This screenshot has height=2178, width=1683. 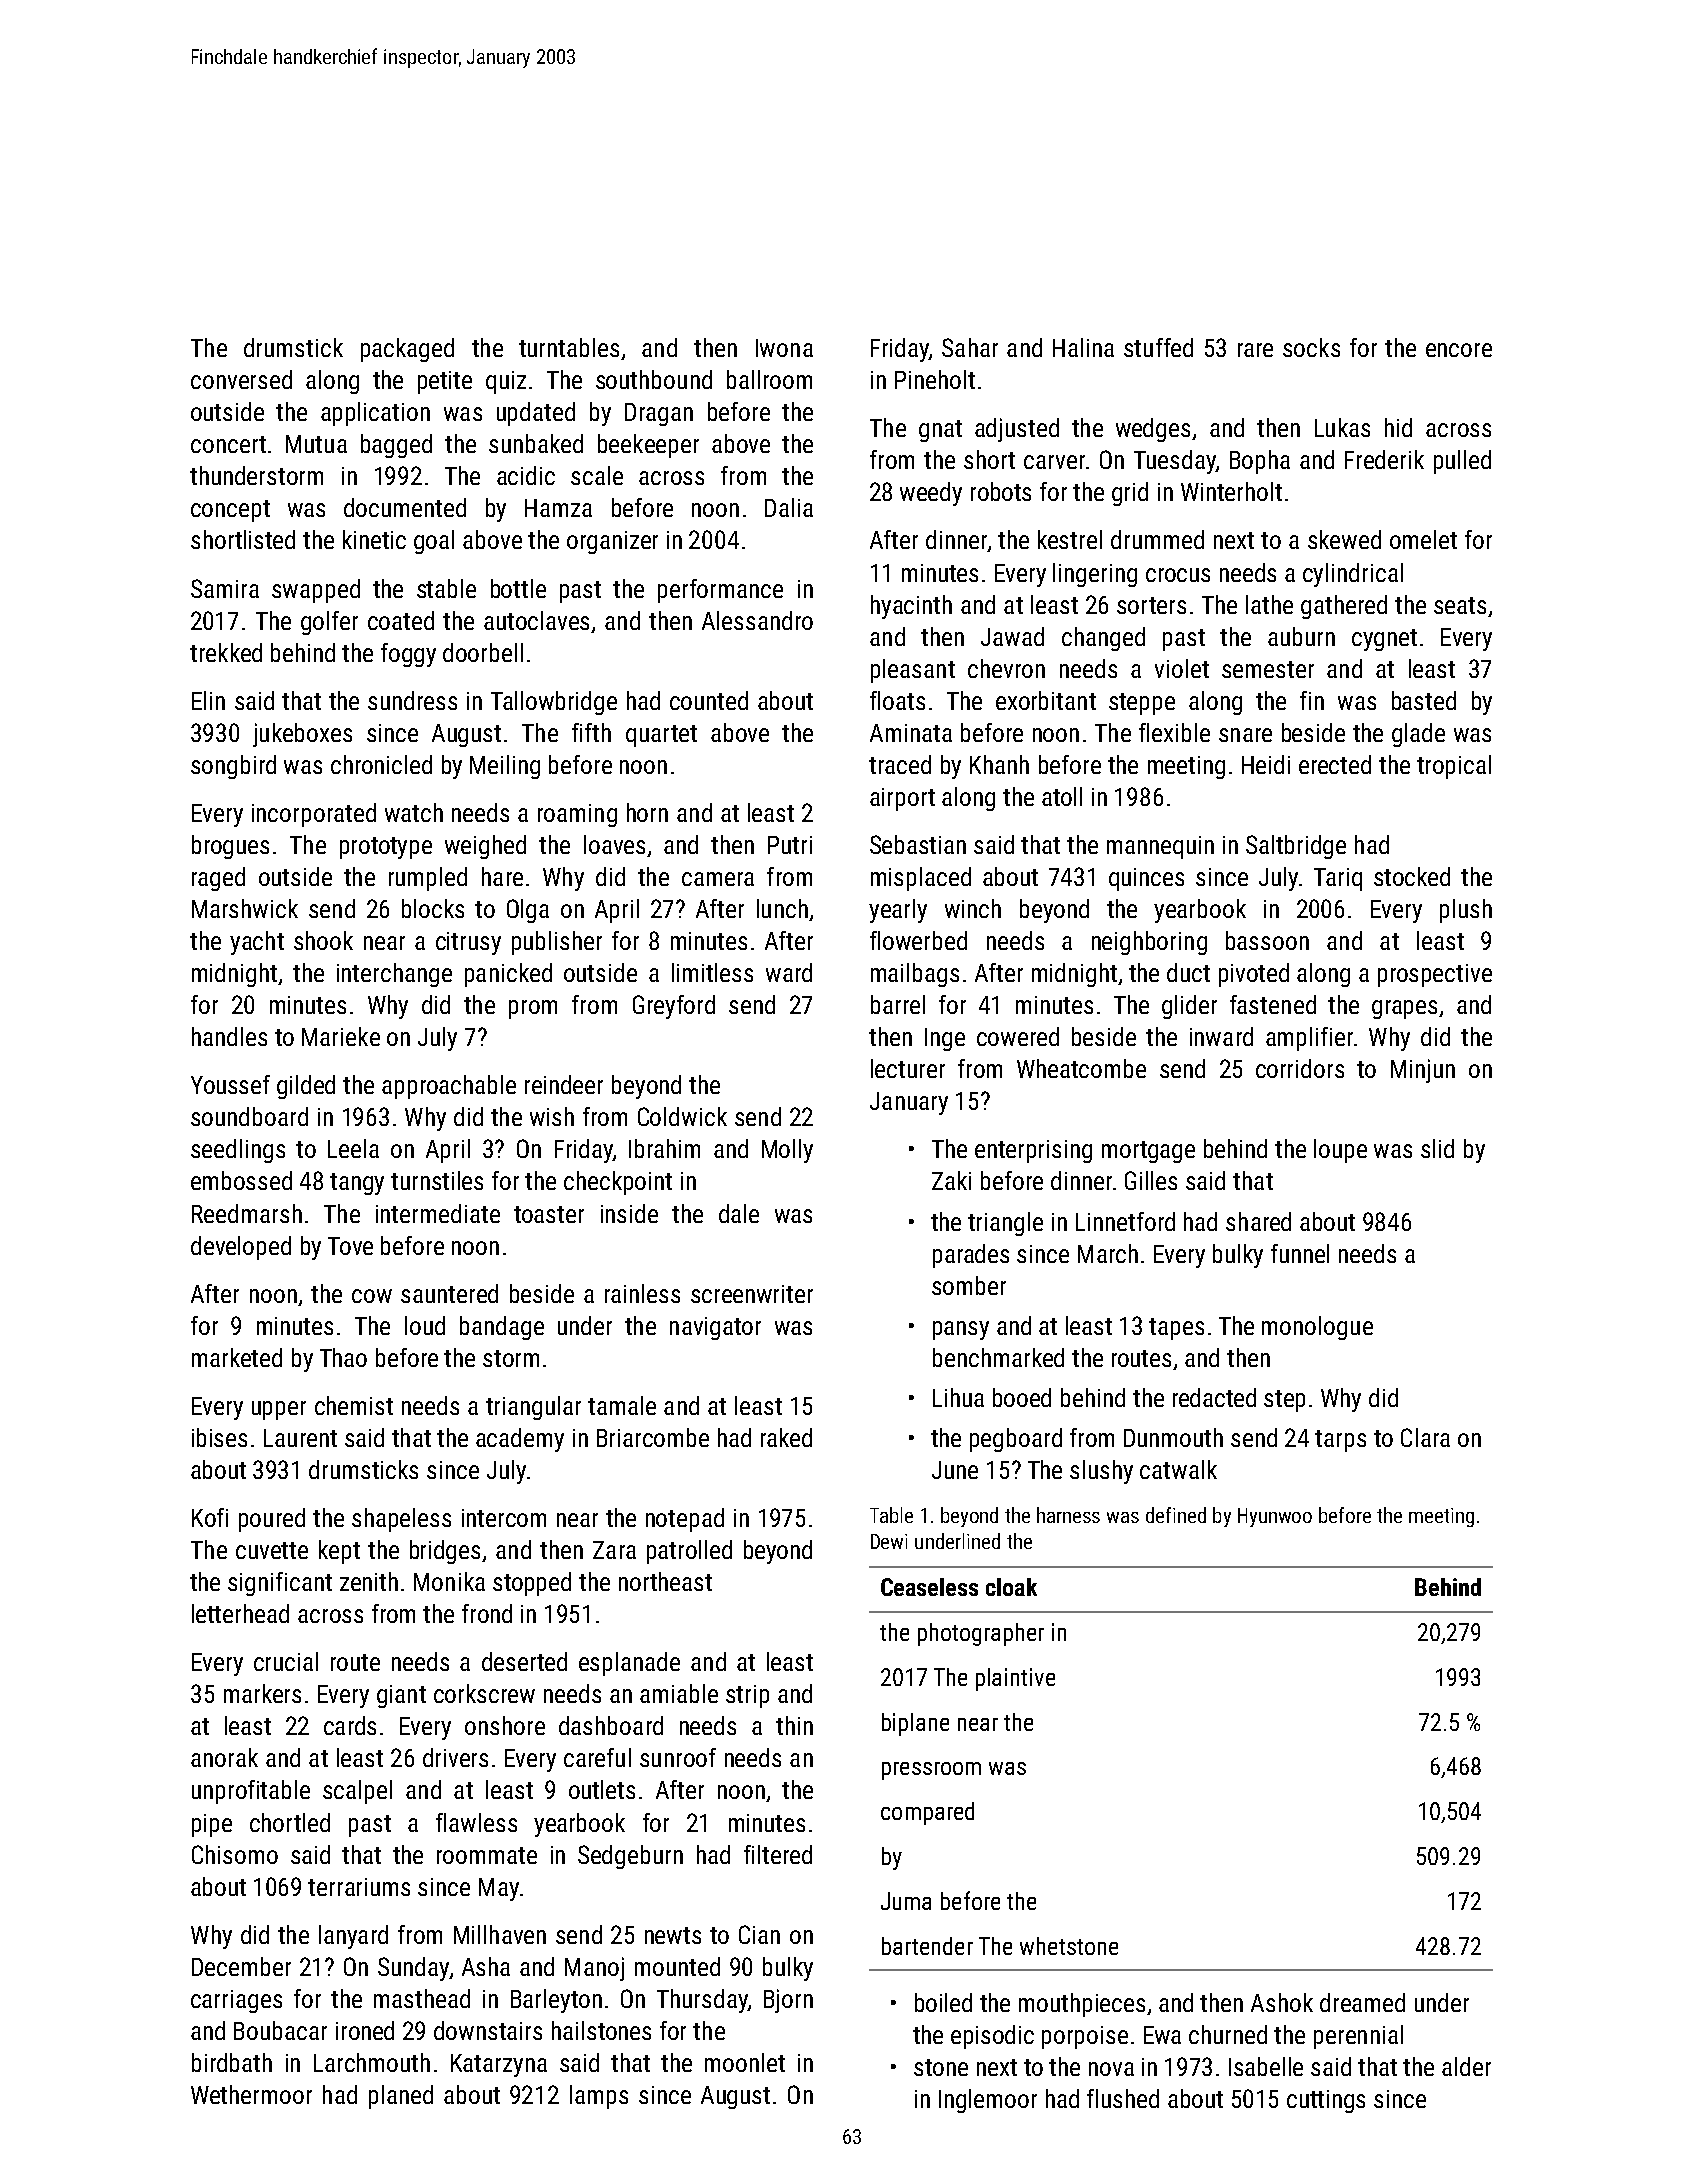 What do you see at coordinates (927, 1813) in the screenshot?
I see `compared` at bounding box center [927, 1813].
